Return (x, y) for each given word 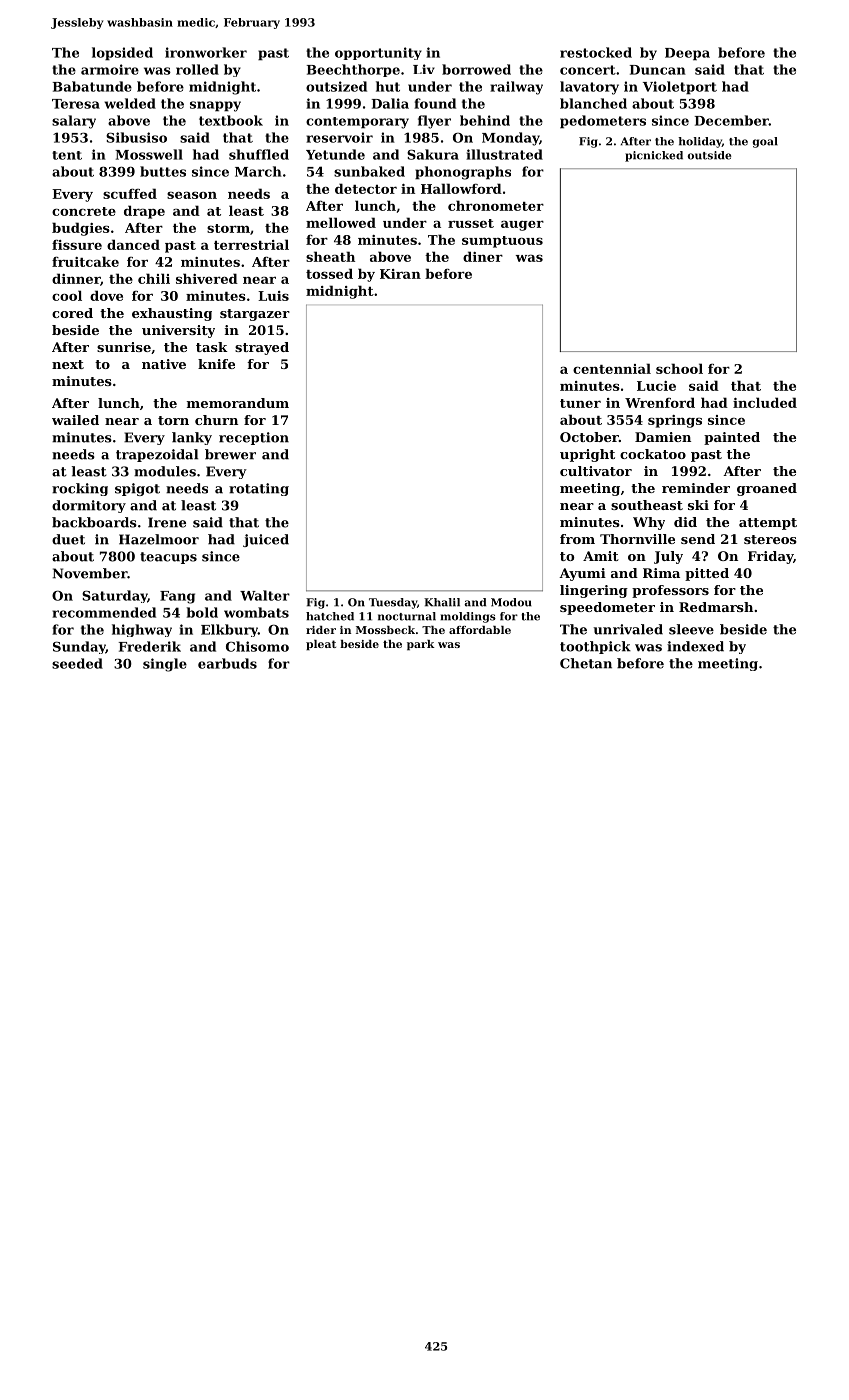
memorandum (238, 403)
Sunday (79, 647)
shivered (207, 278)
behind (485, 120)
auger (522, 225)
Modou (511, 602)
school (679, 368)
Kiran (400, 274)
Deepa (687, 54)
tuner (580, 403)
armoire (110, 69)
